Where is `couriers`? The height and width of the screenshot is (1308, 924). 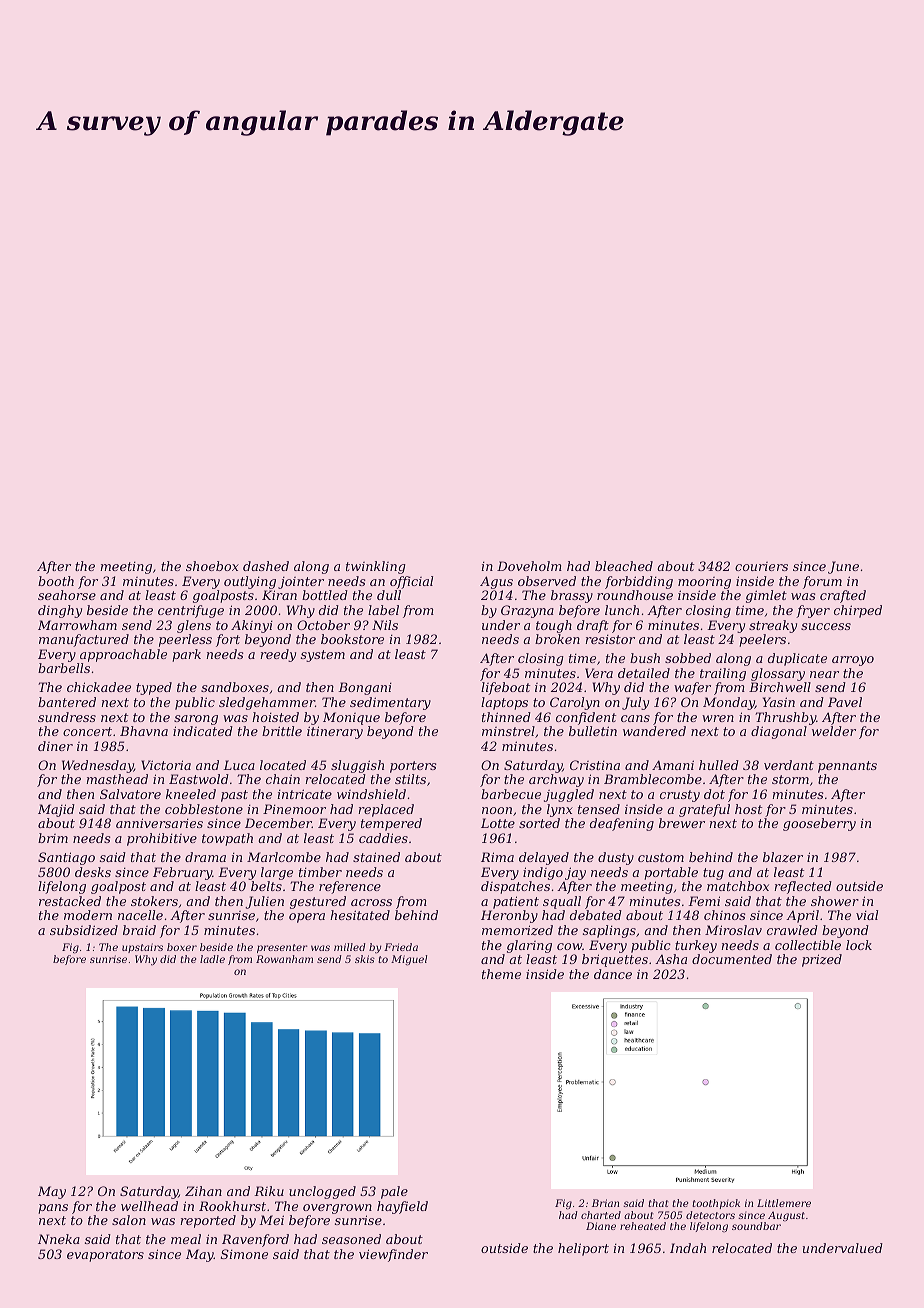 couriers is located at coordinates (761, 566).
